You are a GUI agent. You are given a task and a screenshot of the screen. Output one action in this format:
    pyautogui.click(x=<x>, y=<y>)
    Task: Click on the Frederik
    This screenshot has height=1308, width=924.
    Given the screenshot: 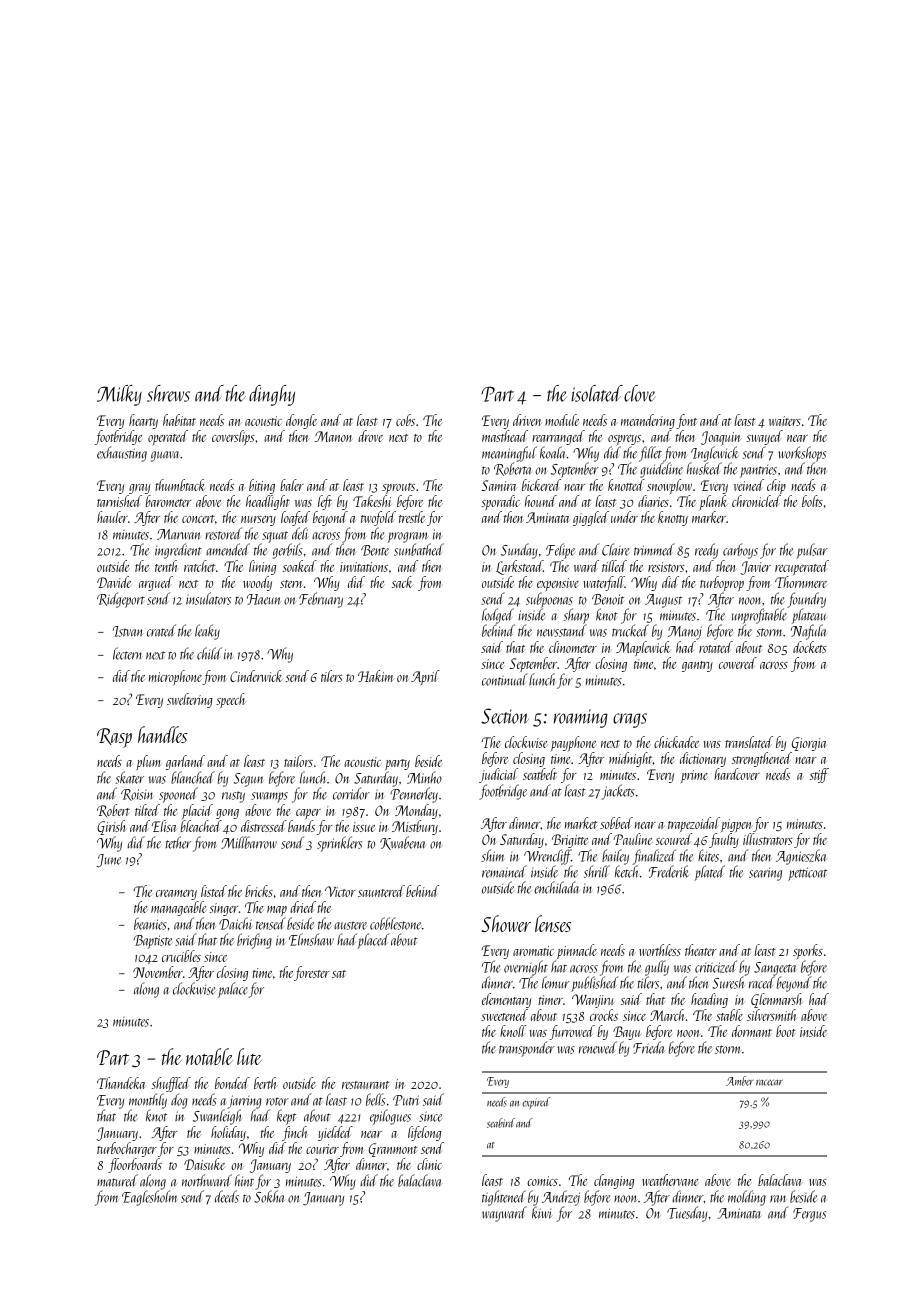 What is the action you would take?
    pyautogui.click(x=669, y=871)
